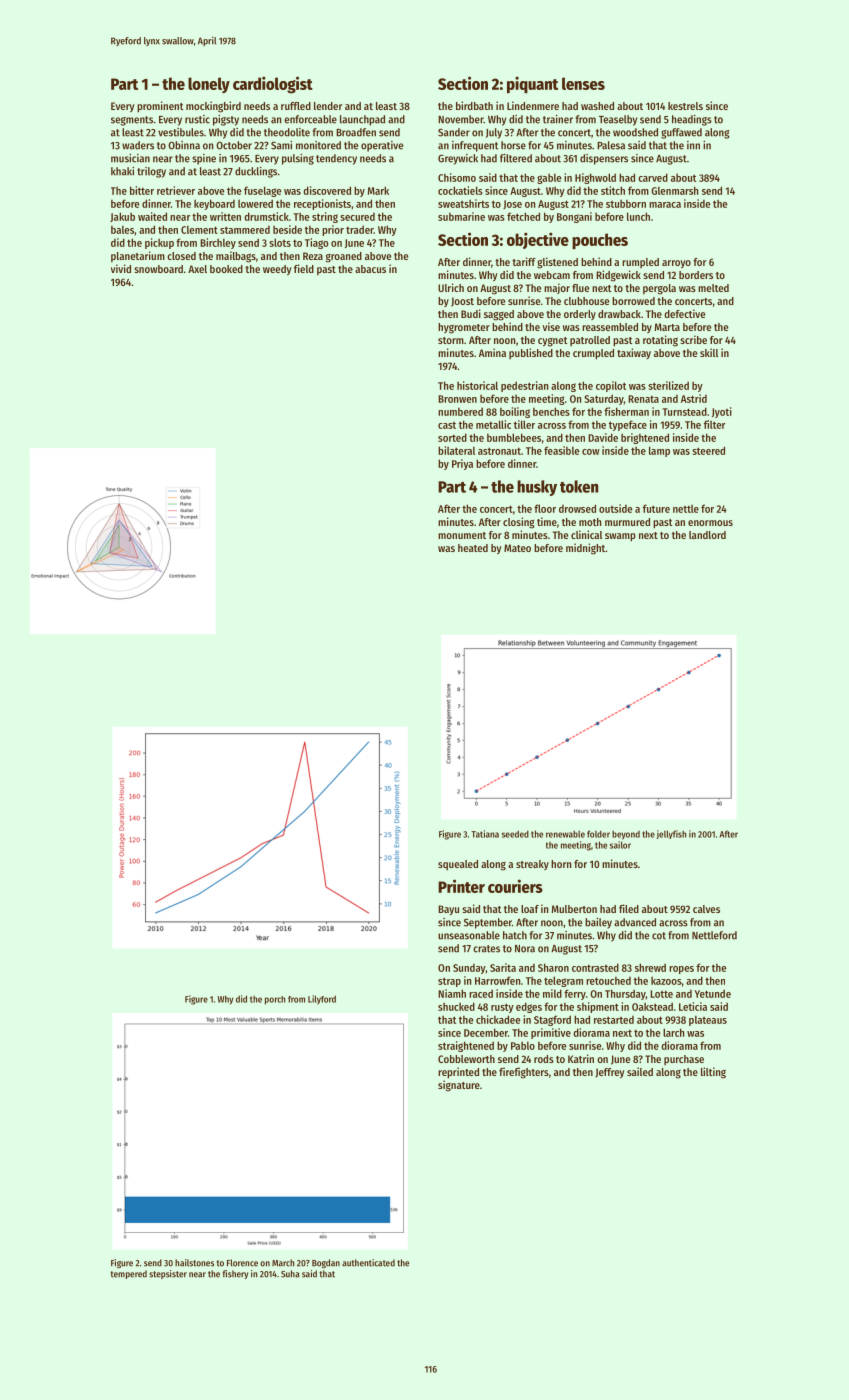 The image size is (849, 1400). Describe the element at coordinates (275, 1000) in the screenshot. I see `porch` at that location.
